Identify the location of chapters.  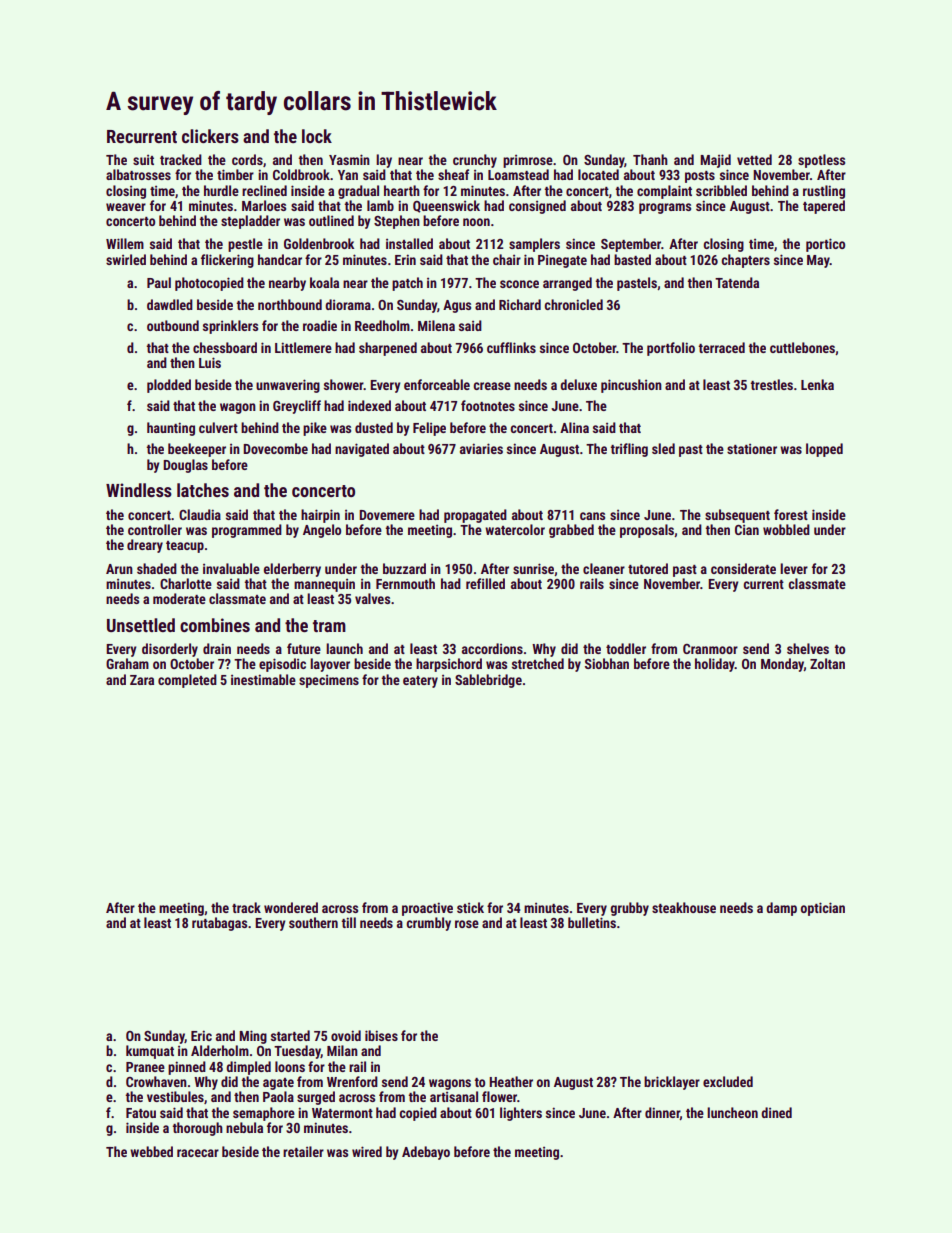
(745, 261).
